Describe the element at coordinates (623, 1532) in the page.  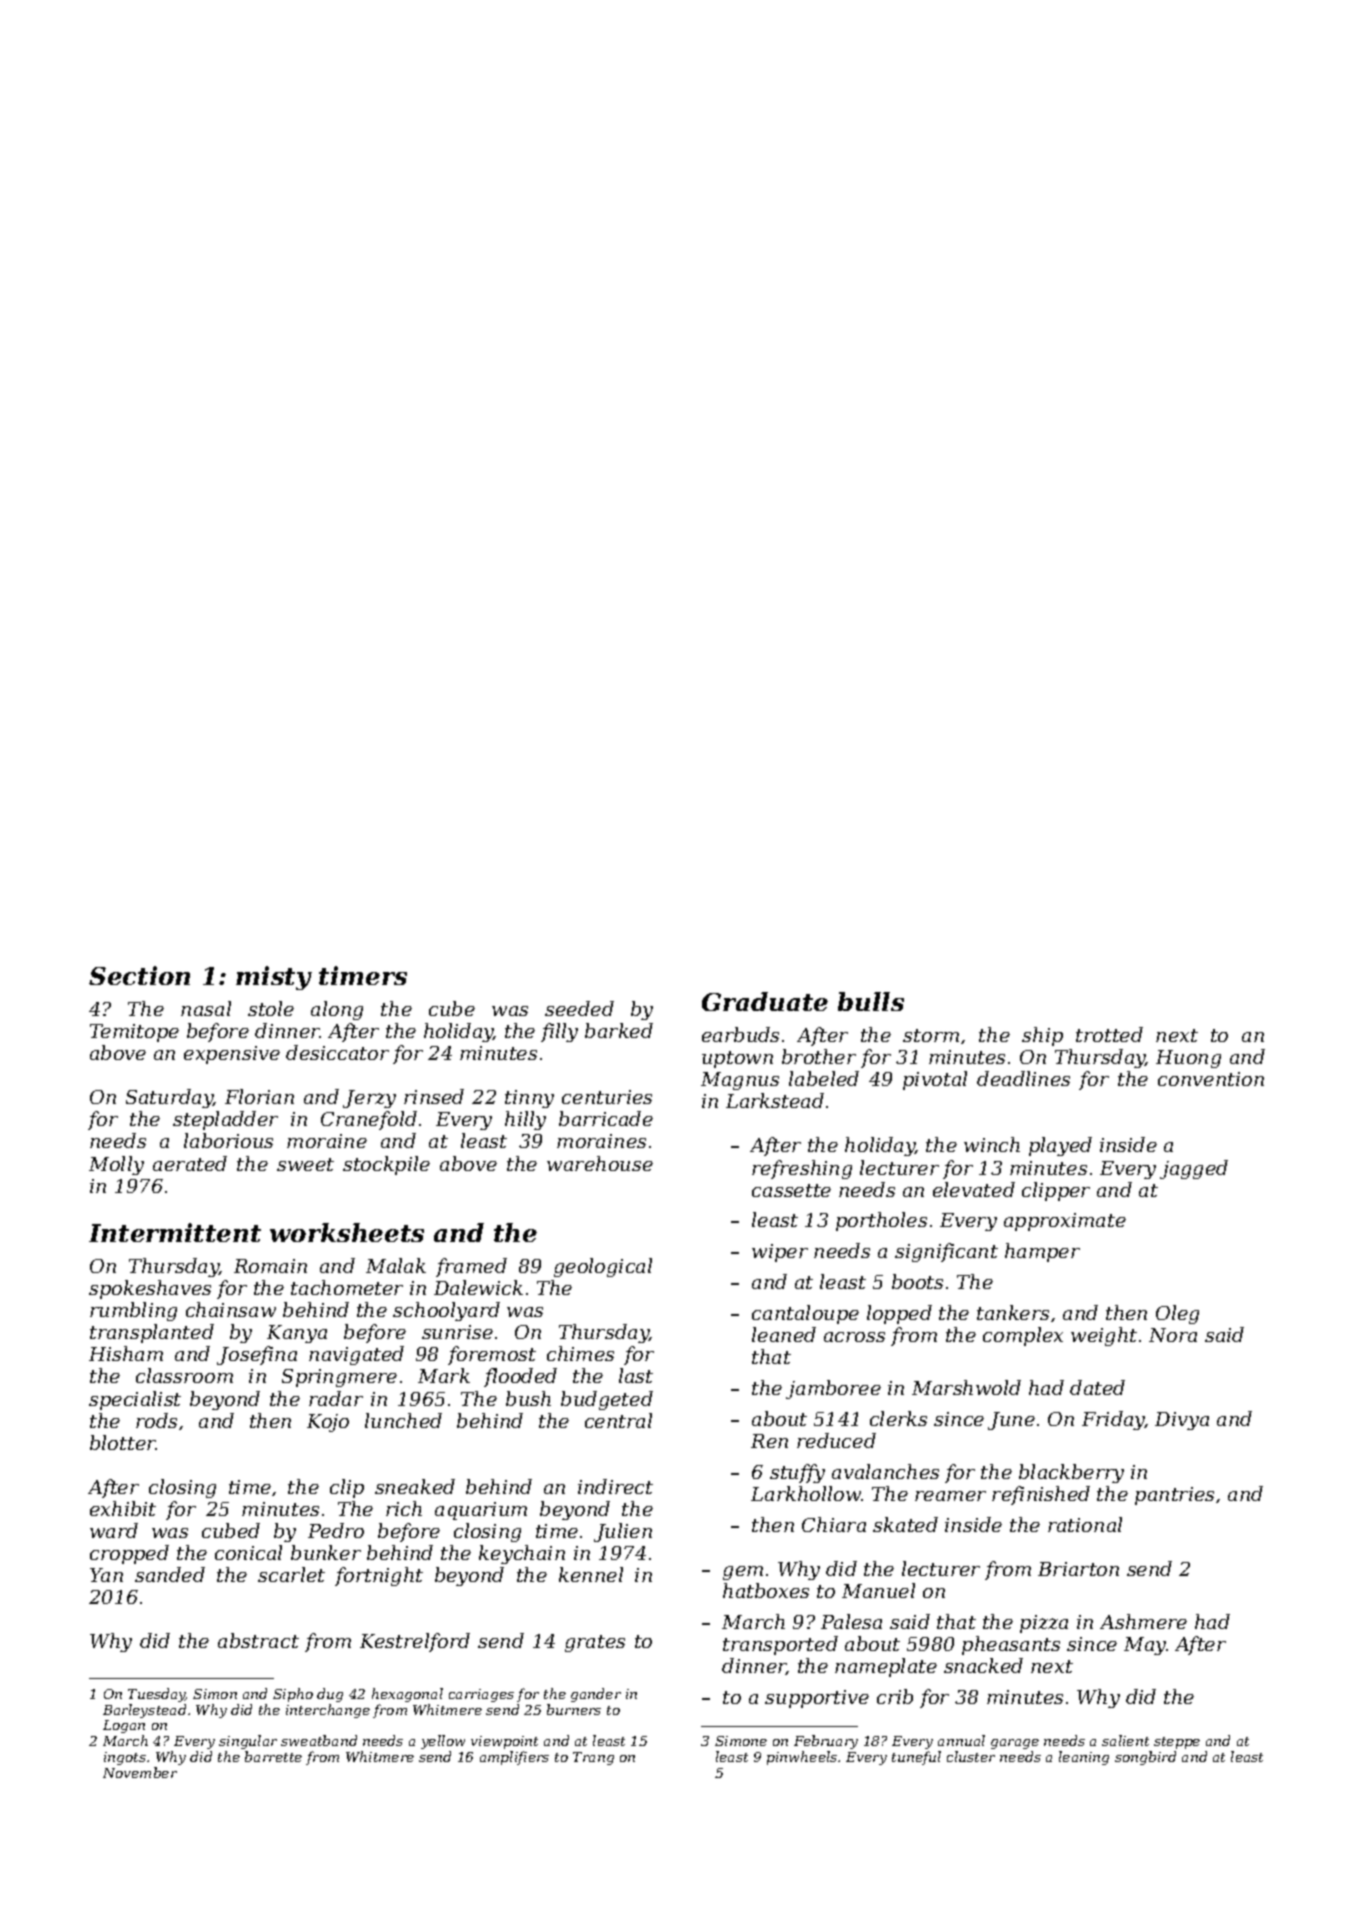
I see `Julien` at that location.
